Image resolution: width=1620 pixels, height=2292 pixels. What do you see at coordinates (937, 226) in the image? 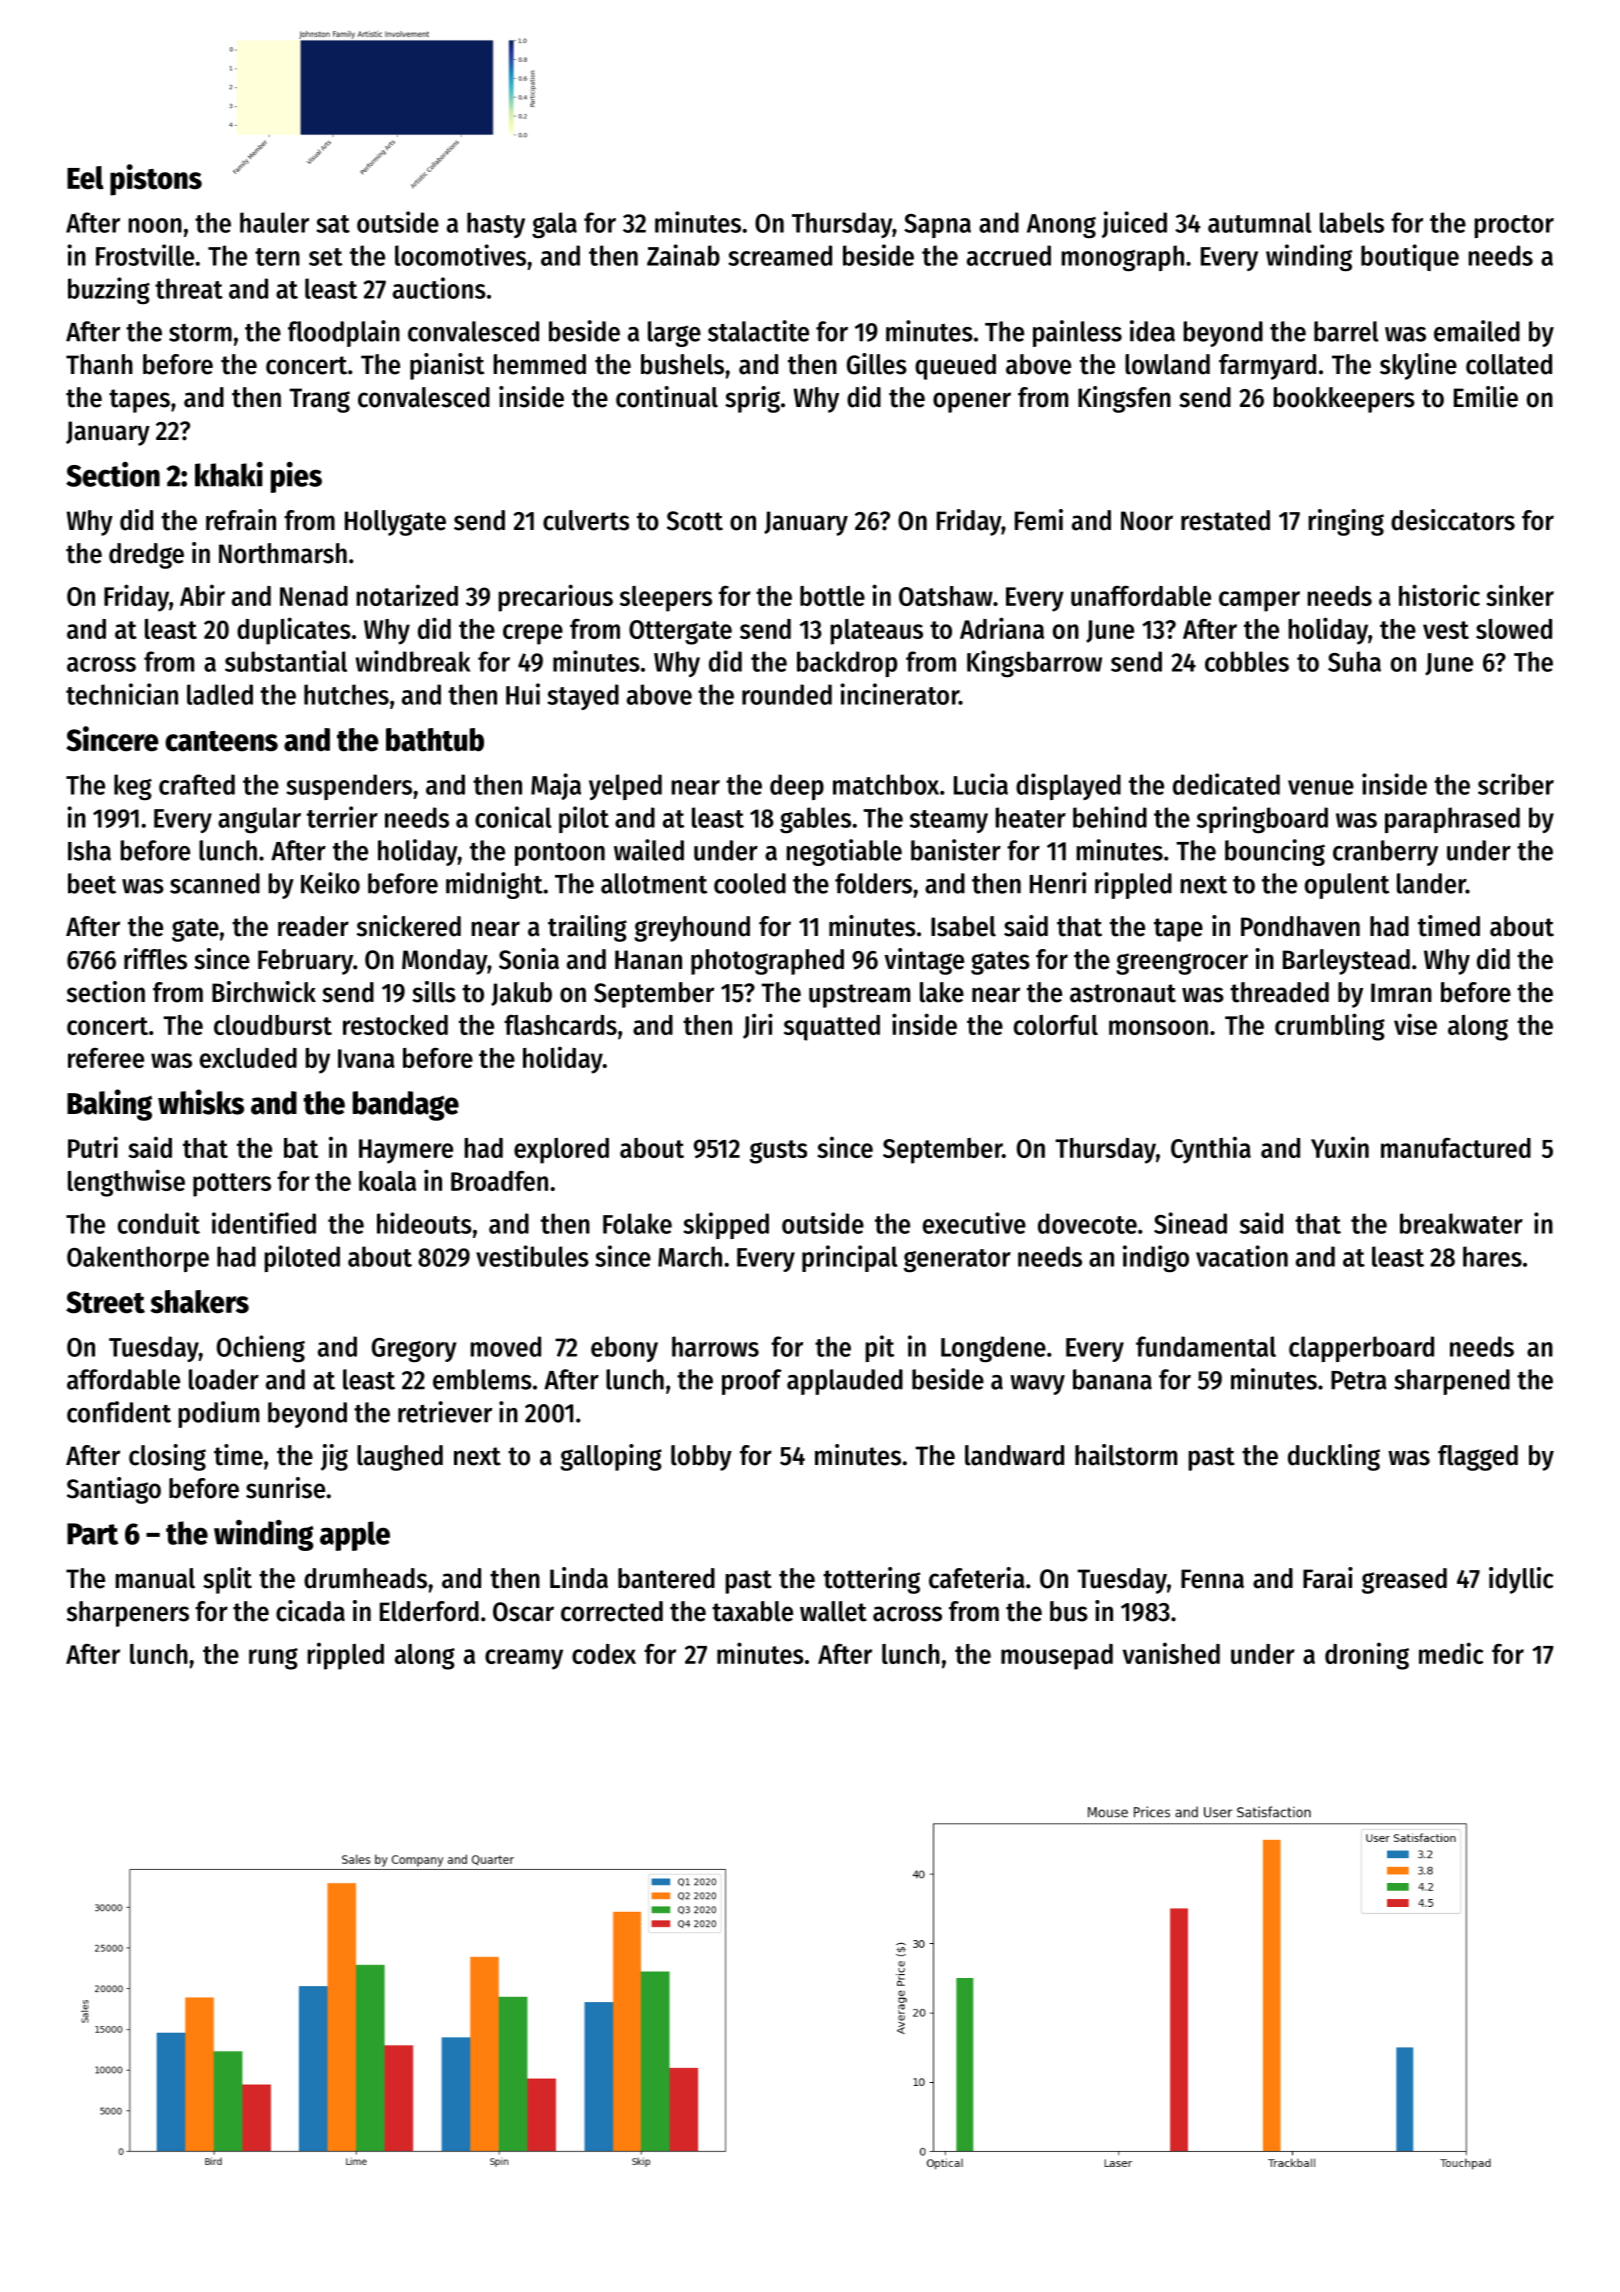
I see `Sapna` at bounding box center [937, 226].
